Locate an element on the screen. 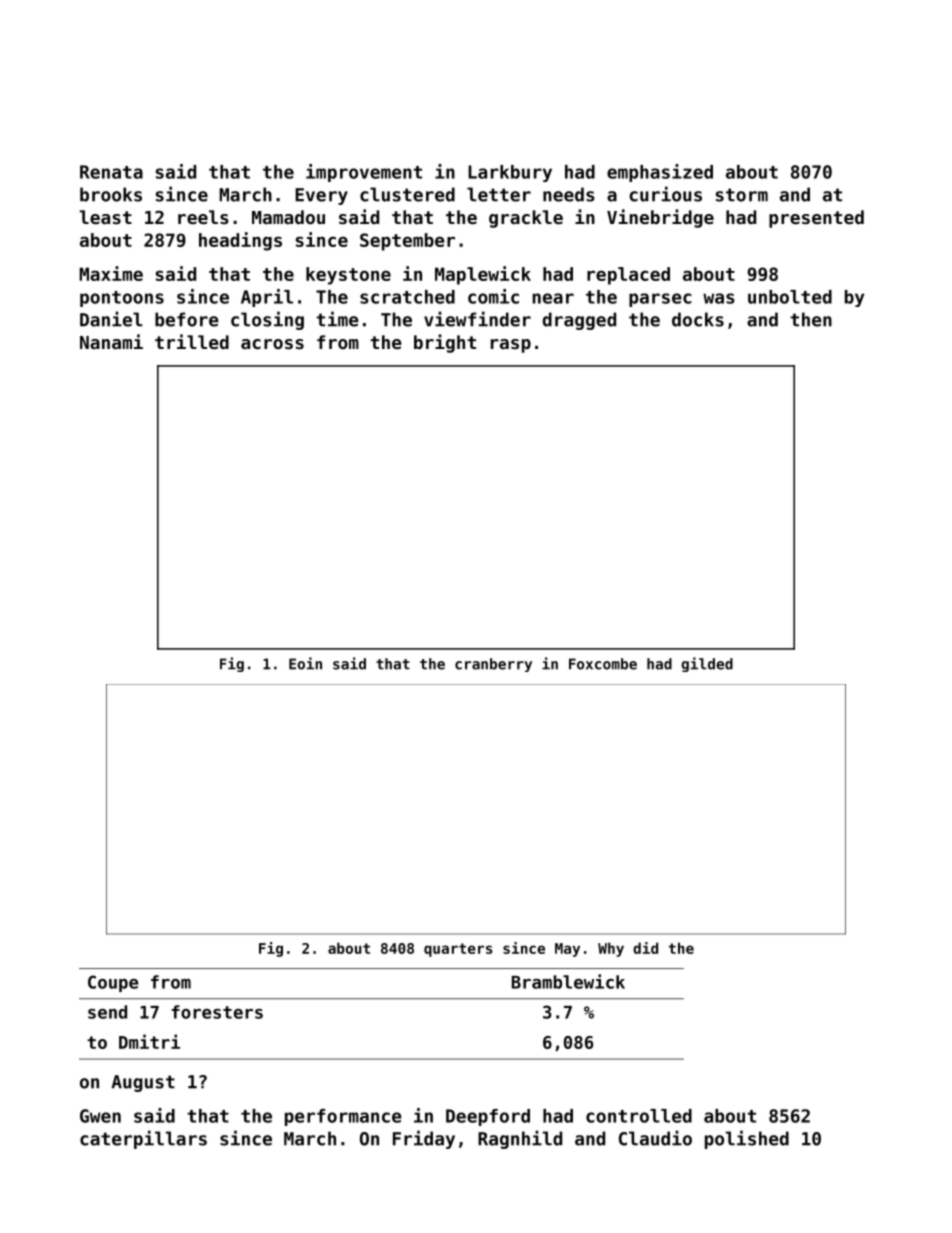 Image resolution: width=952 pixels, height=1233 pixels. brooks is located at coordinates (111, 194).
